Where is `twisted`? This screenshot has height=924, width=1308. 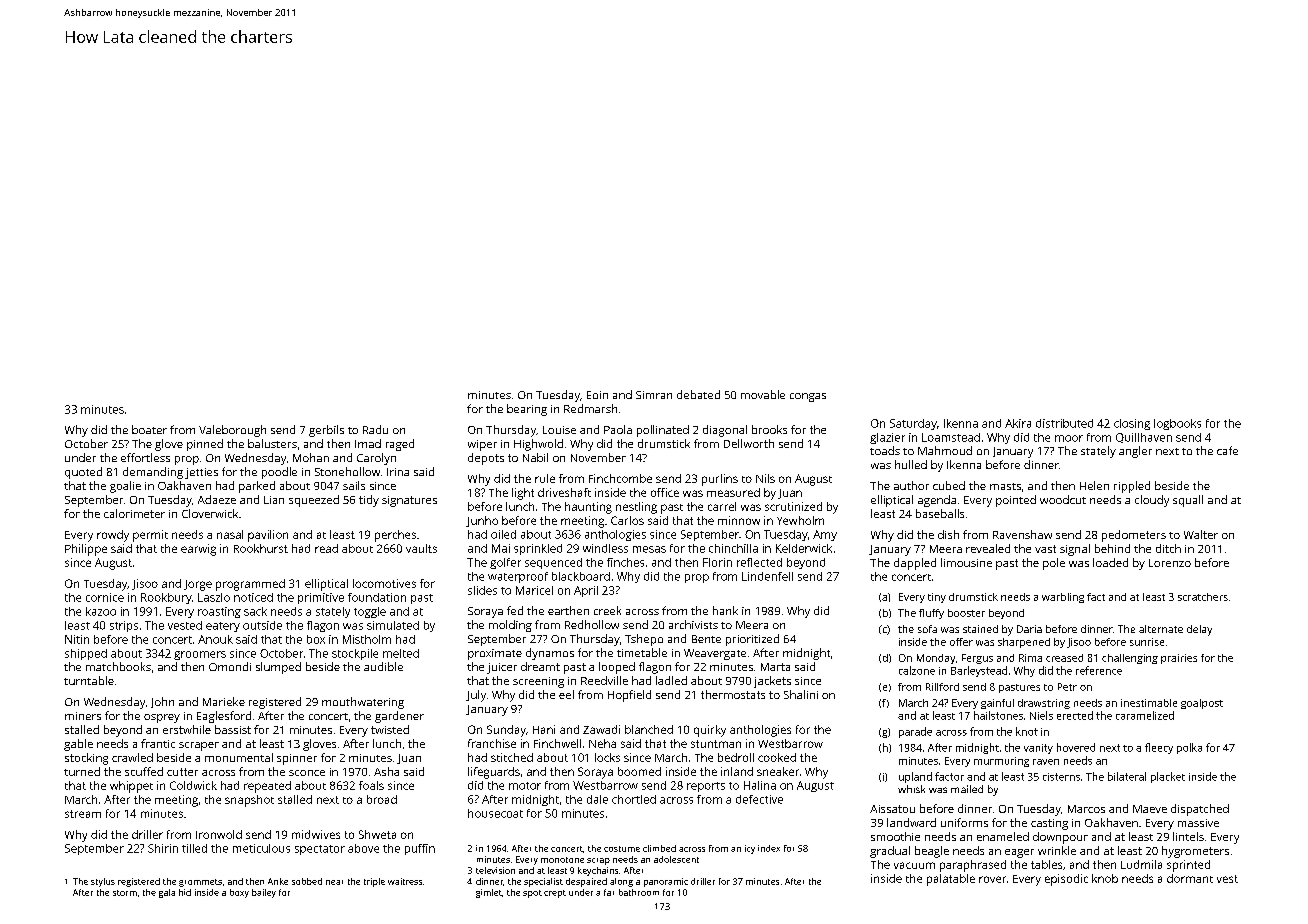
twisted is located at coordinates (390, 729).
